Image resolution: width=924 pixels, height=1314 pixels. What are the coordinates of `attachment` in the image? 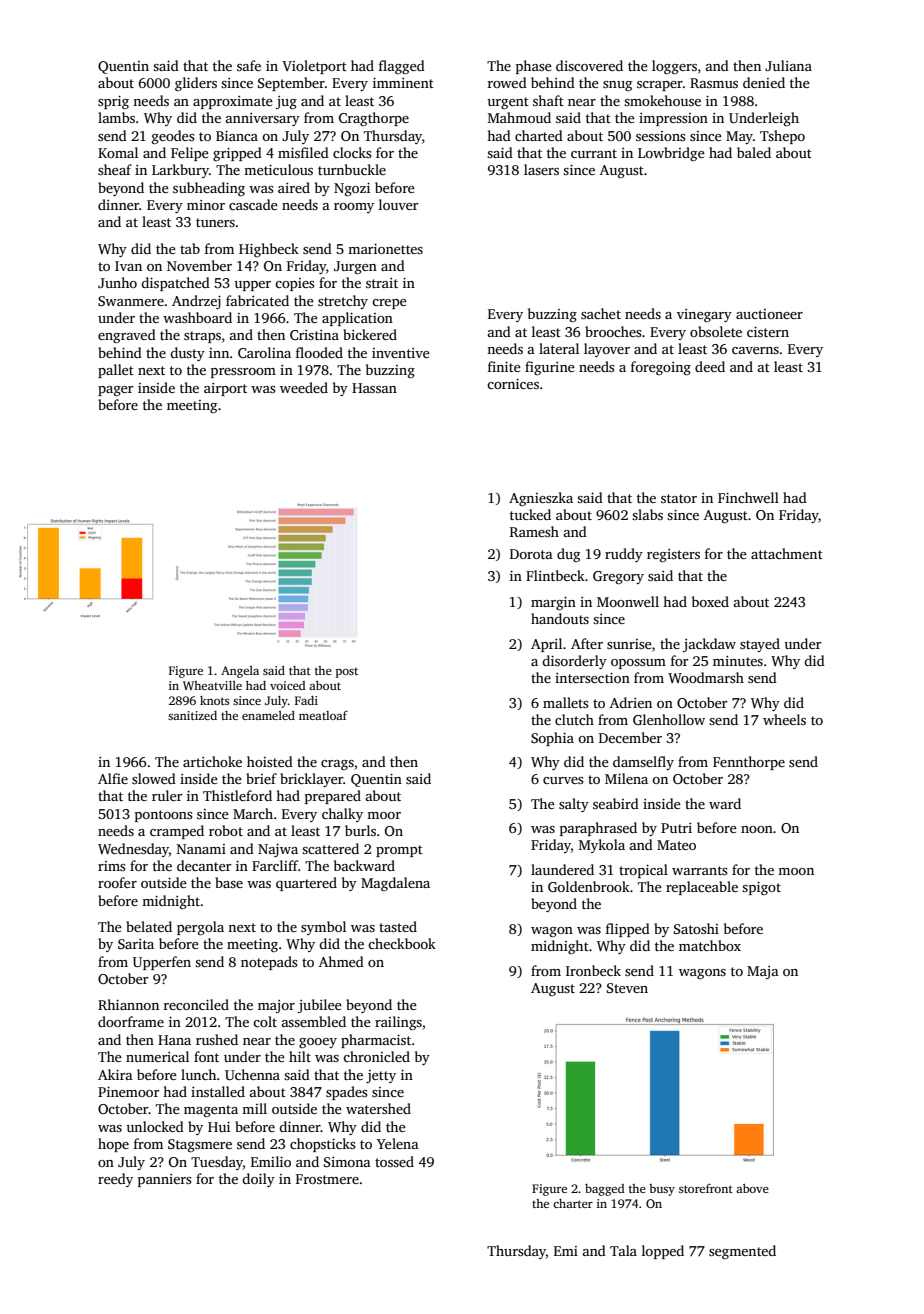 It's located at (787, 553).
